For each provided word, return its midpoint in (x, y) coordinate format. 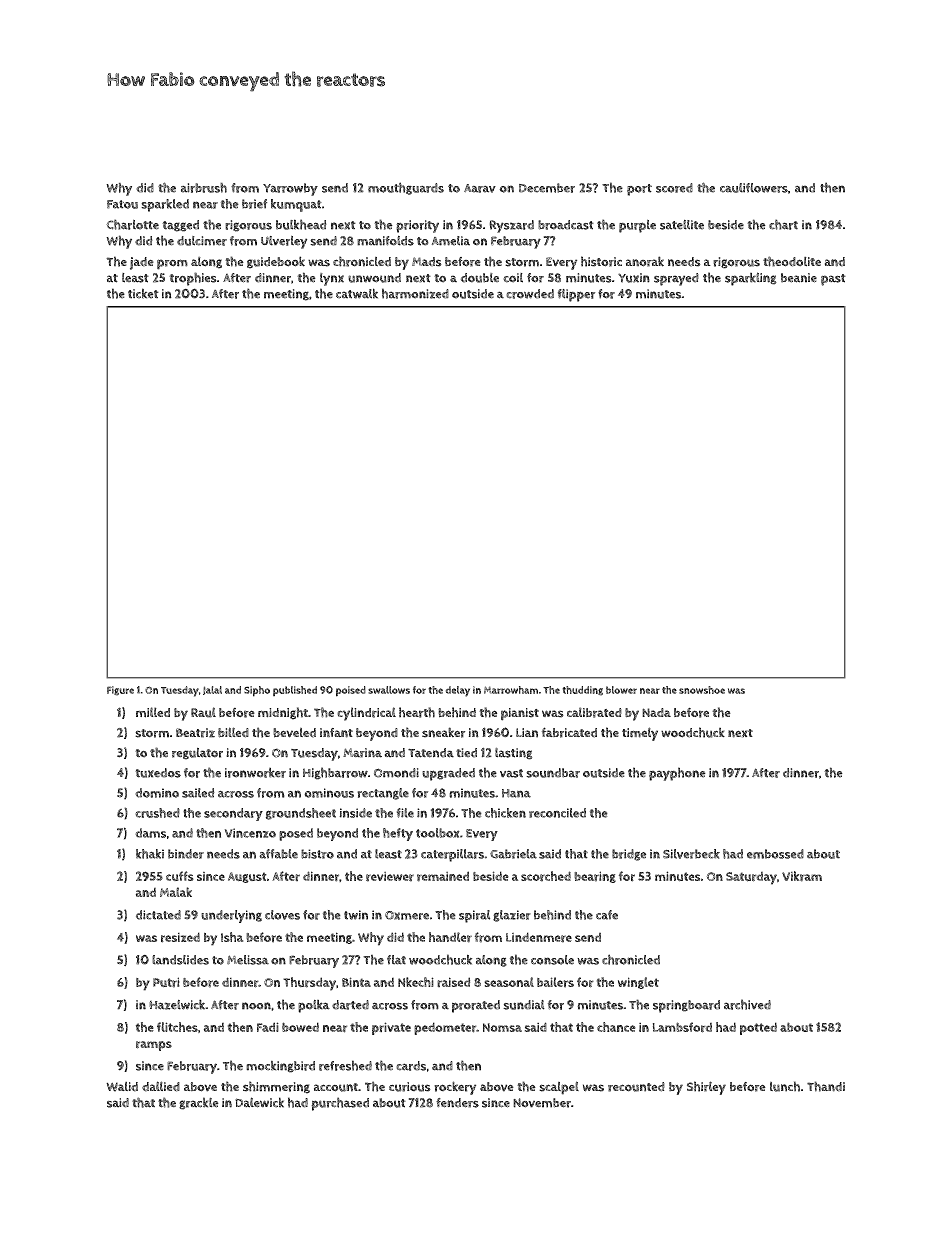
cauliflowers (754, 188)
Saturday (751, 878)
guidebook (276, 262)
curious (410, 1087)
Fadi (268, 1027)
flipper (576, 295)
